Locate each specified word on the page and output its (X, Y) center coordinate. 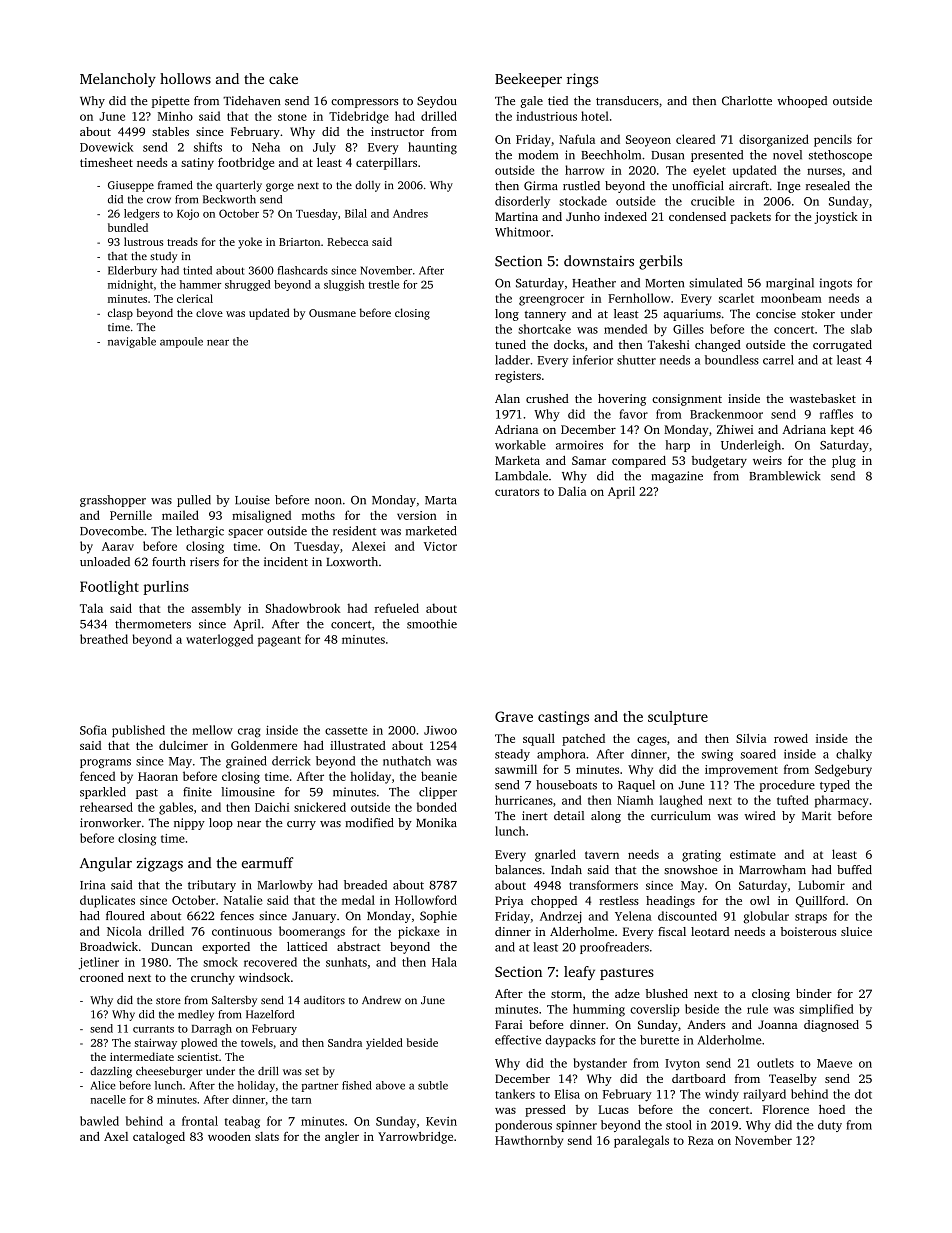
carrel (778, 360)
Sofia (93, 730)
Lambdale (521, 476)
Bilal (356, 213)
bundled (128, 227)
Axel (116, 1136)
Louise (252, 500)
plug (844, 461)
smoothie (432, 624)
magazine (677, 477)
